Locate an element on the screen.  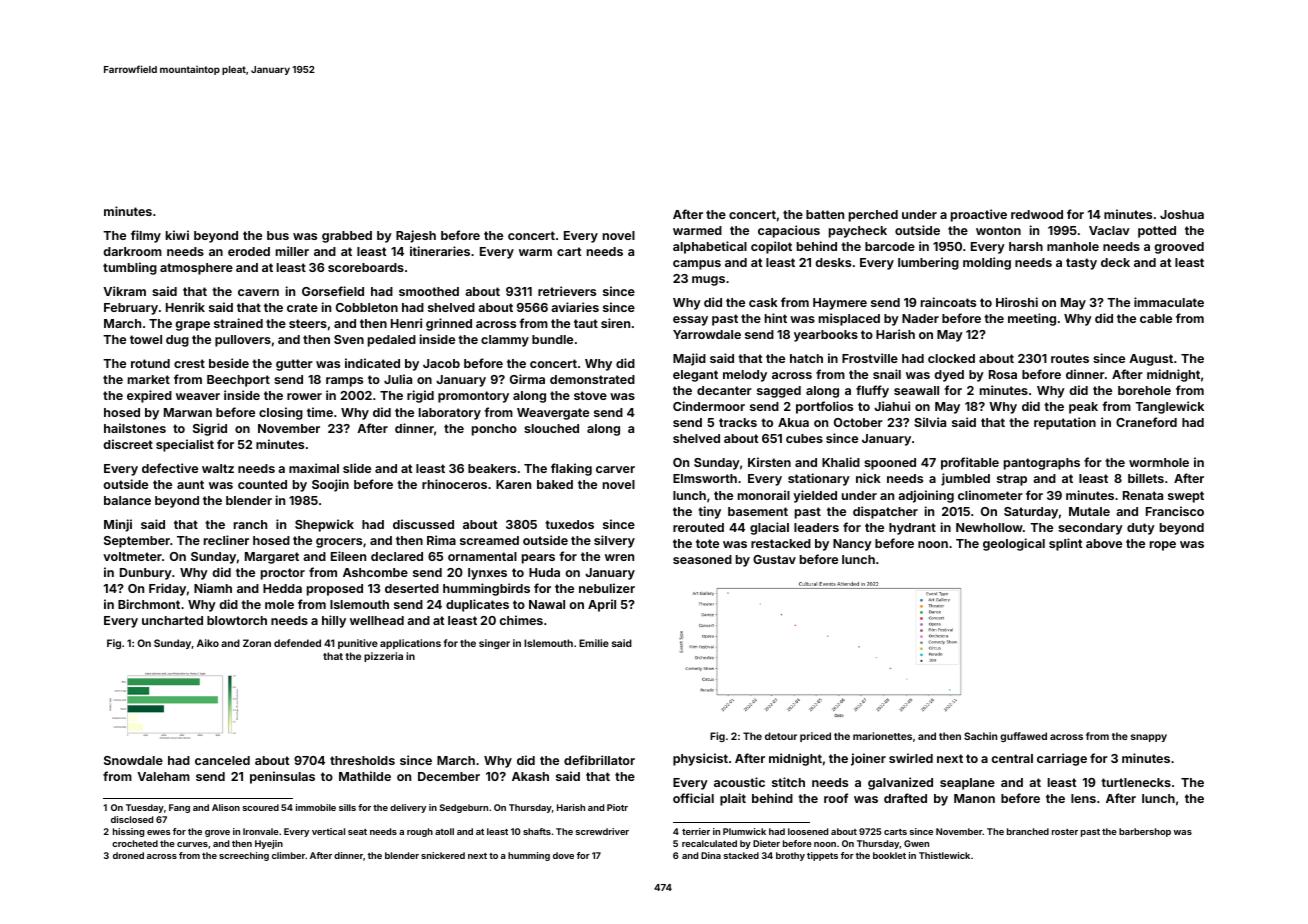
redwood is located at coordinates (1037, 214).
